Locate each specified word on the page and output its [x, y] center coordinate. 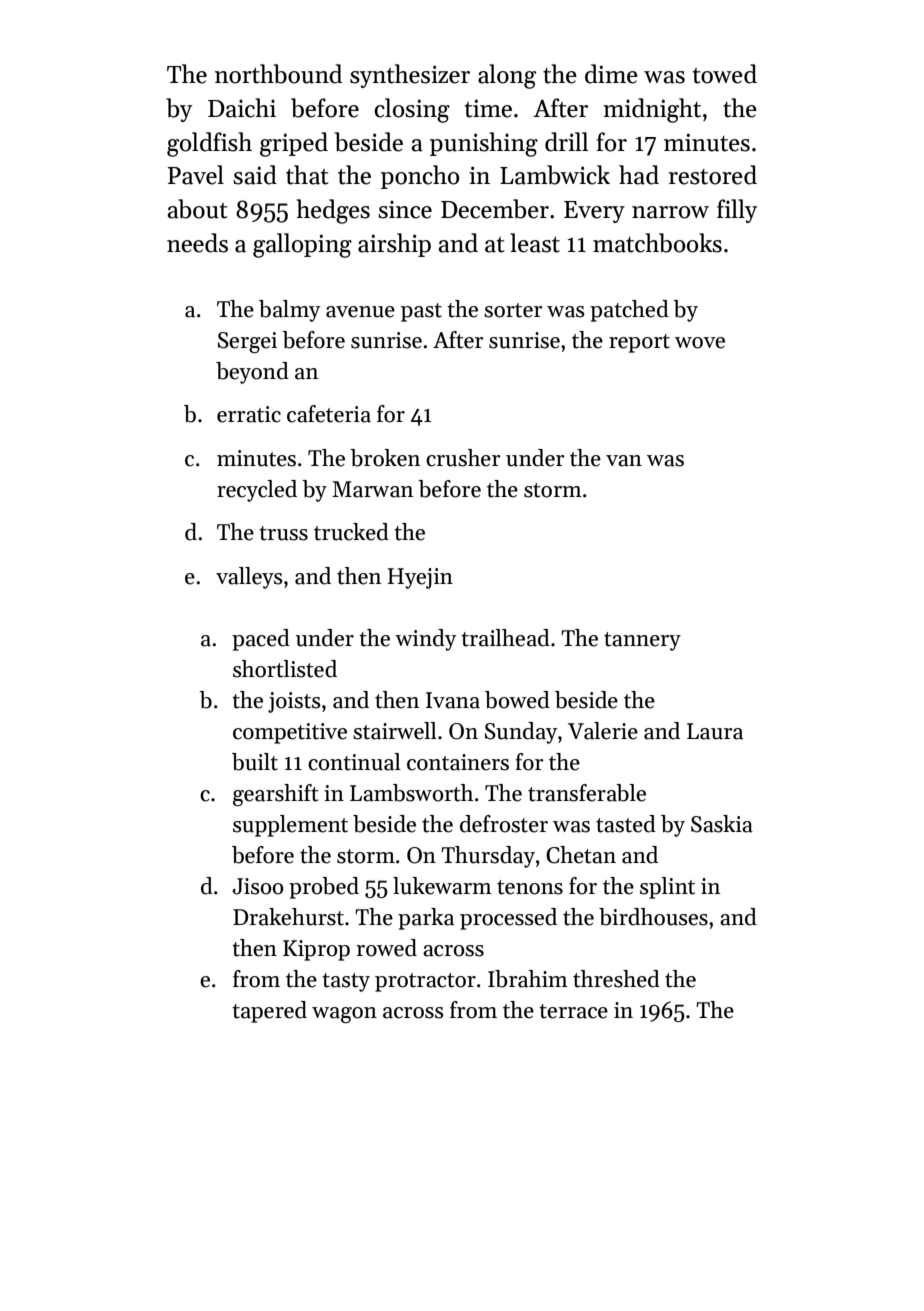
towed [725, 74]
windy [426, 640]
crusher [463, 458]
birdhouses [653, 917]
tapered [269, 1012]
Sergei [247, 342]
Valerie [603, 731]
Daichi [242, 108]
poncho [420, 177]
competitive [290, 733]
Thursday [488, 857]
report [639, 343]
